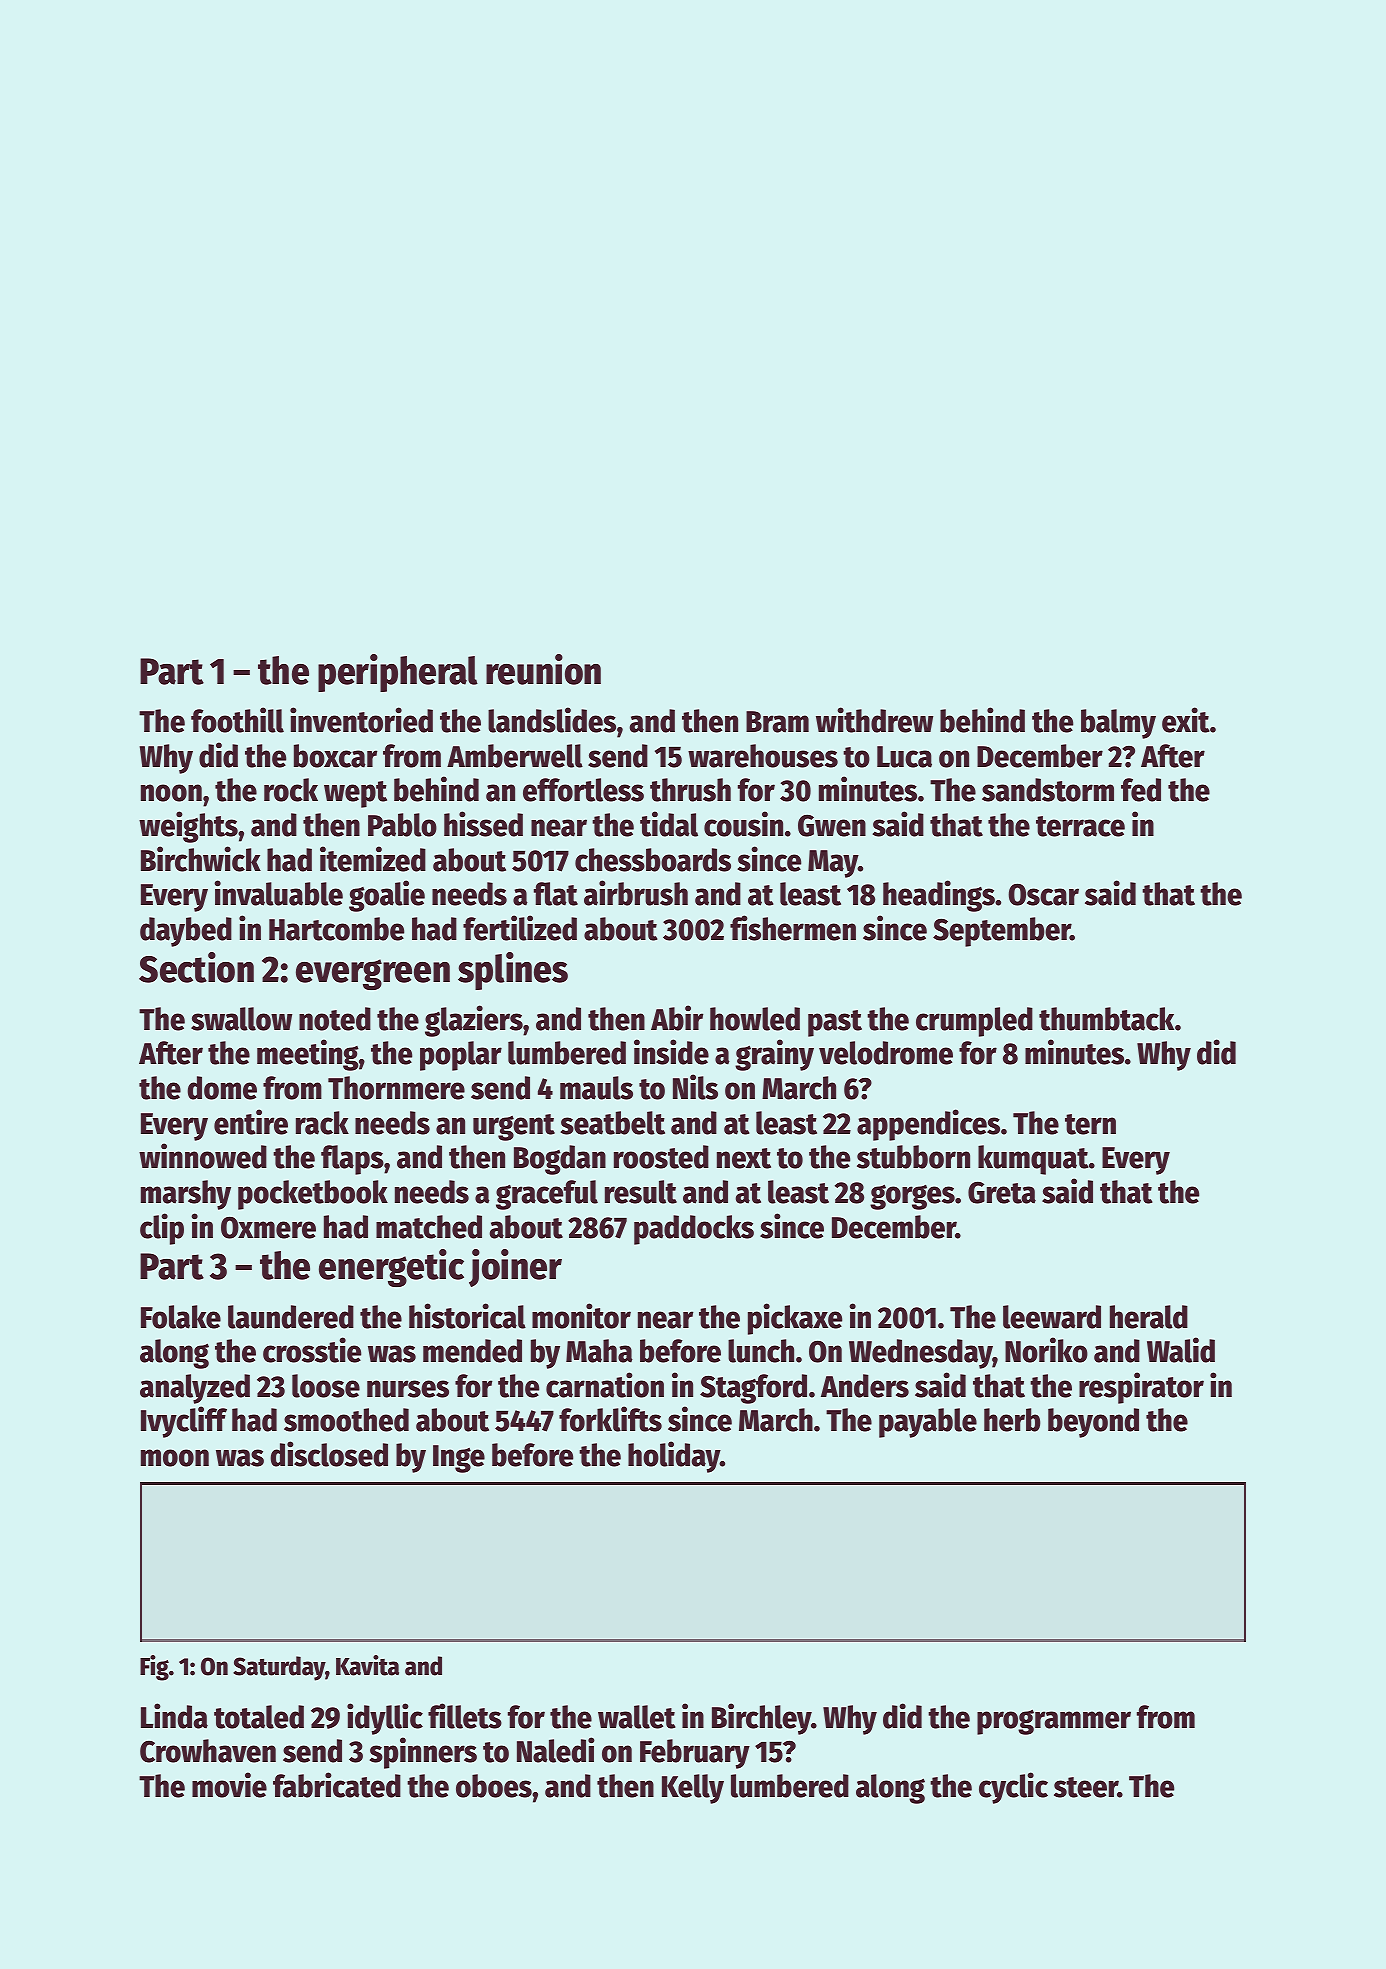 Image resolution: width=1386 pixels, height=1969 pixels. Describe the element at coordinates (465, 1716) in the document. I see `fillets` at that location.
